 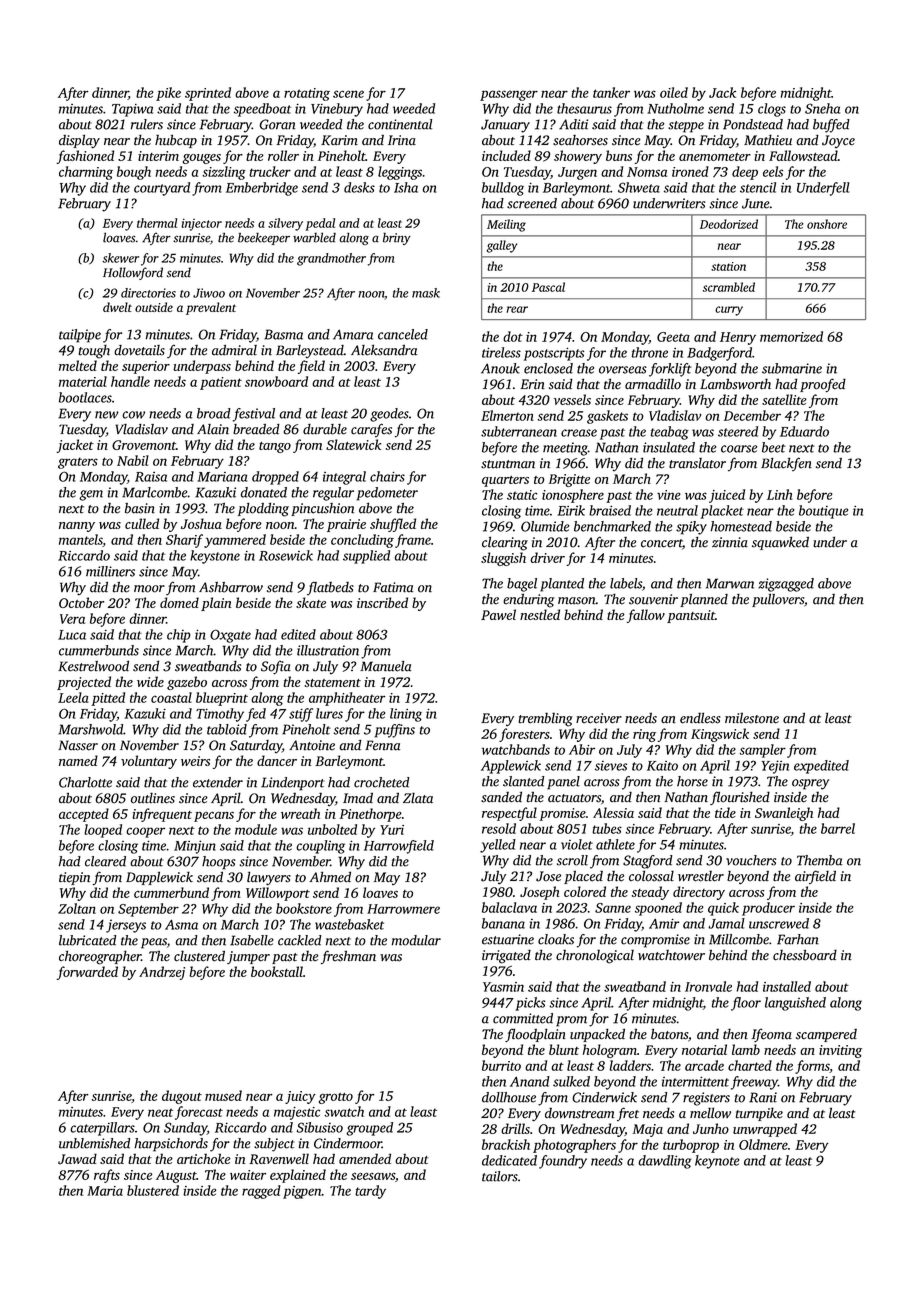 I want to click on barrel, so click(x=838, y=828).
